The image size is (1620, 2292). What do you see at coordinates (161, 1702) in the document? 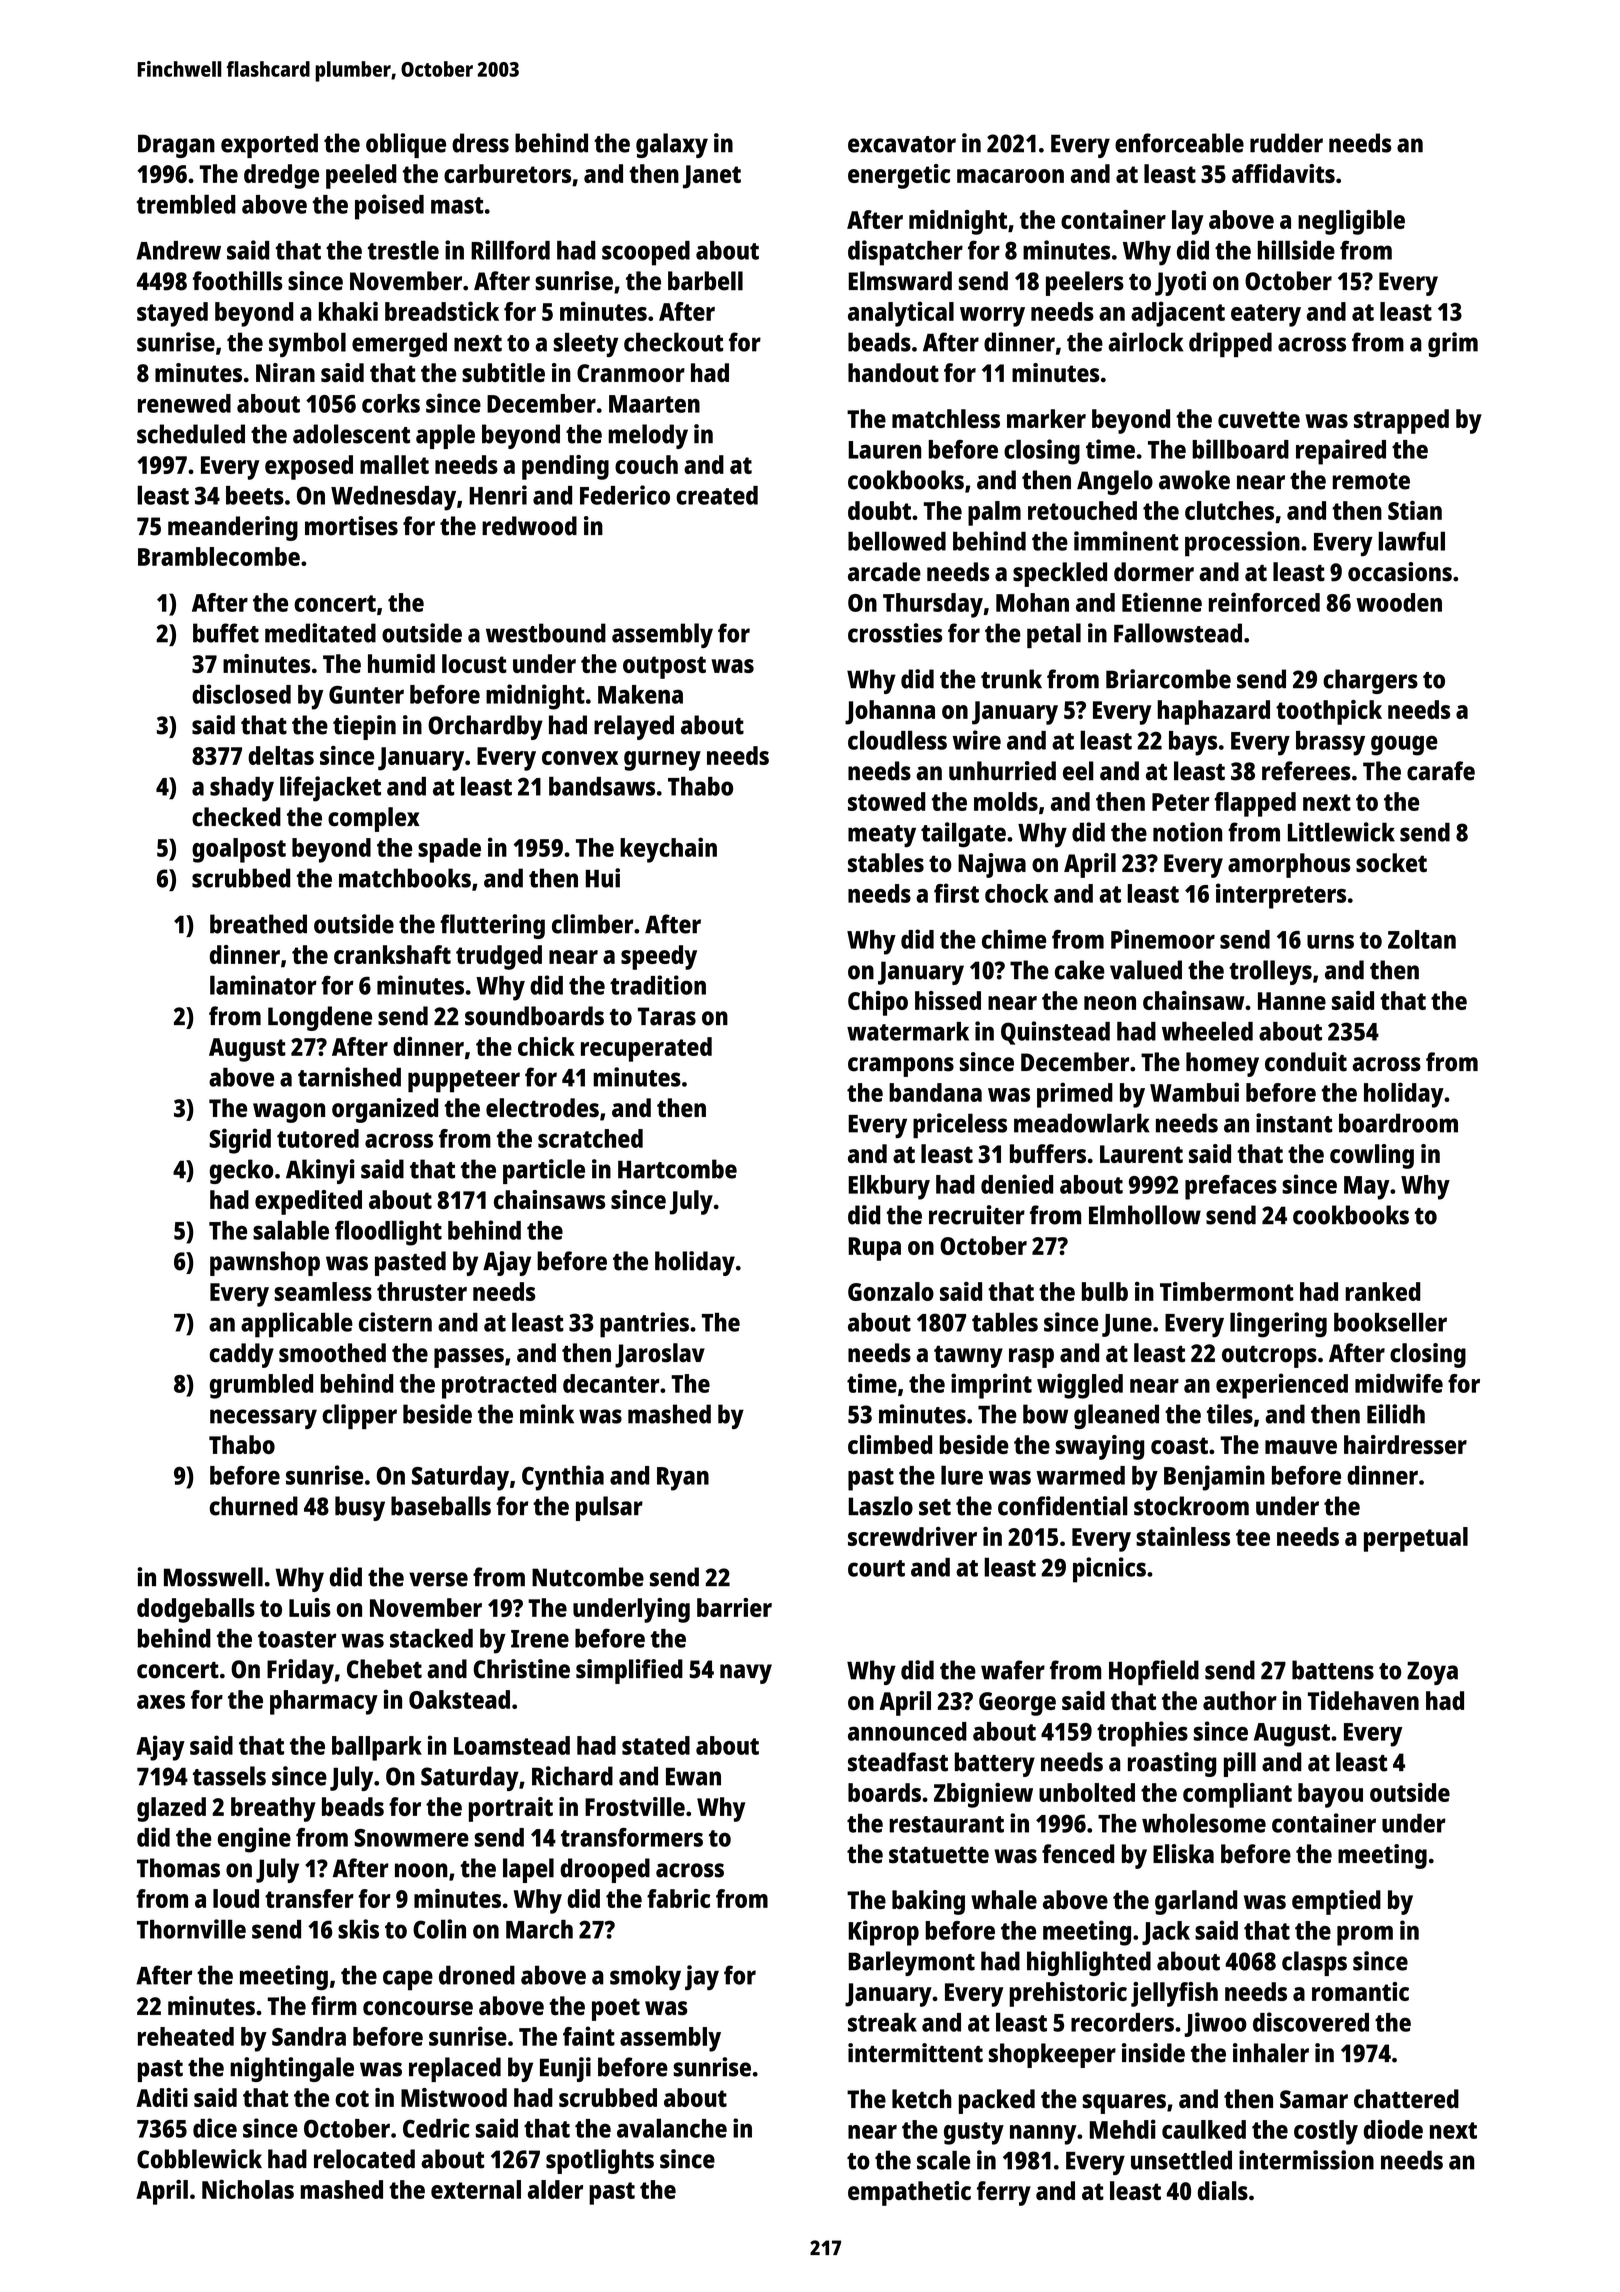
I see `axes` at bounding box center [161, 1702].
